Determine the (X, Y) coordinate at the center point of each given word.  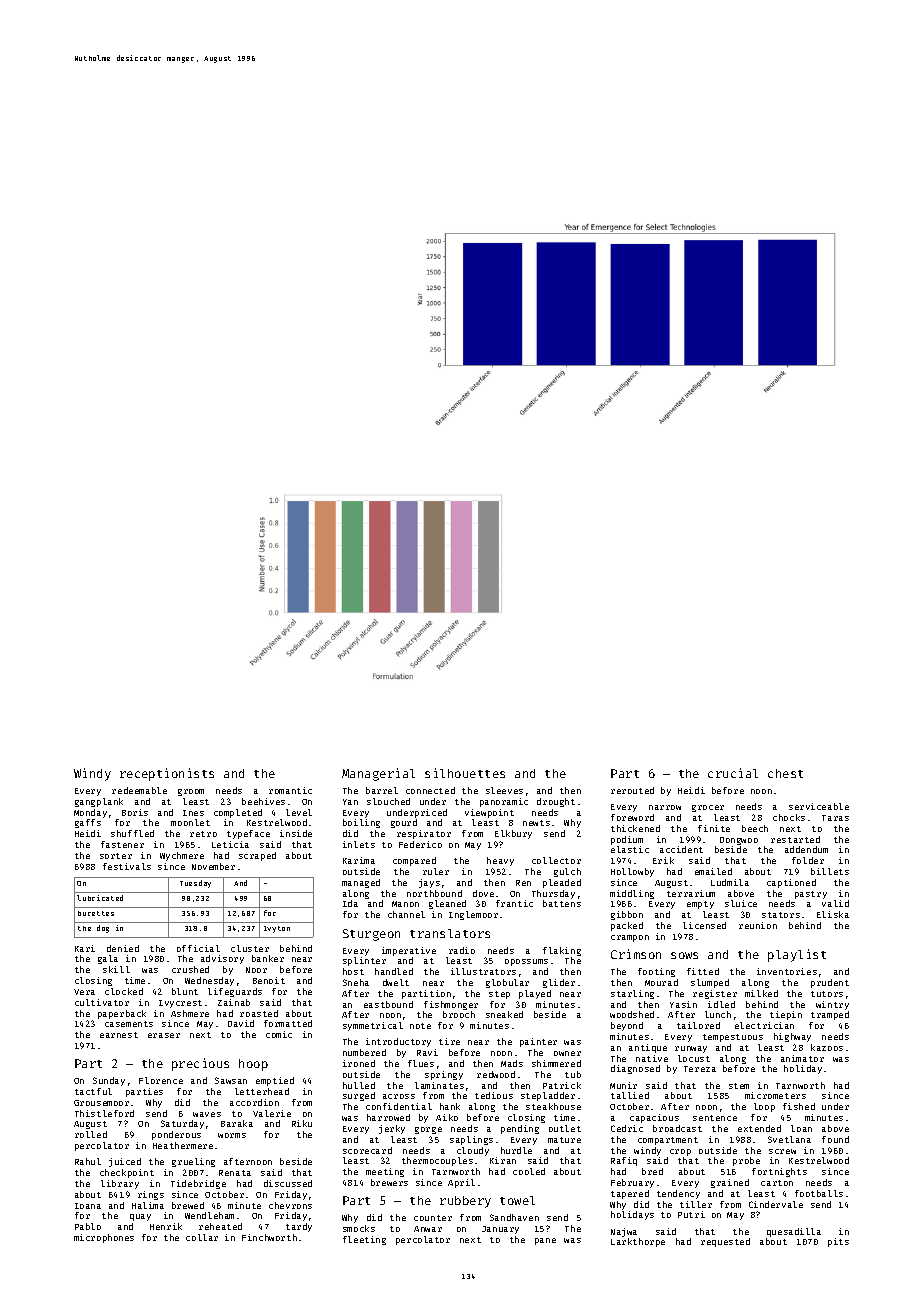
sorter (116, 856)
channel (406, 914)
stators (781, 915)
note (420, 1026)
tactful (93, 1091)
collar (202, 1237)
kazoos (827, 1047)
